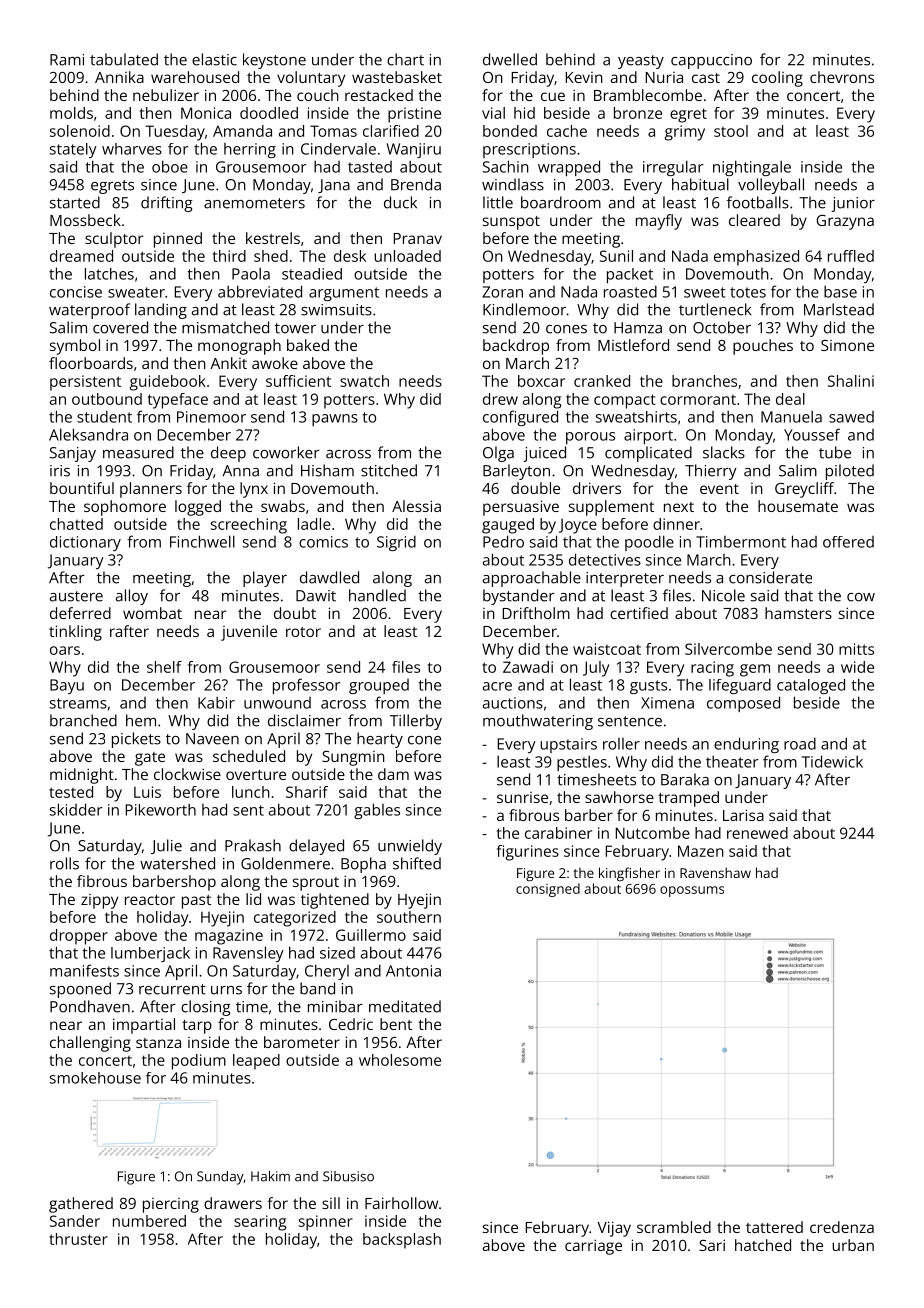 The height and width of the screenshot is (1308, 924). Describe the element at coordinates (845, 222) in the screenshot. I see `Grazyna` at that location.
